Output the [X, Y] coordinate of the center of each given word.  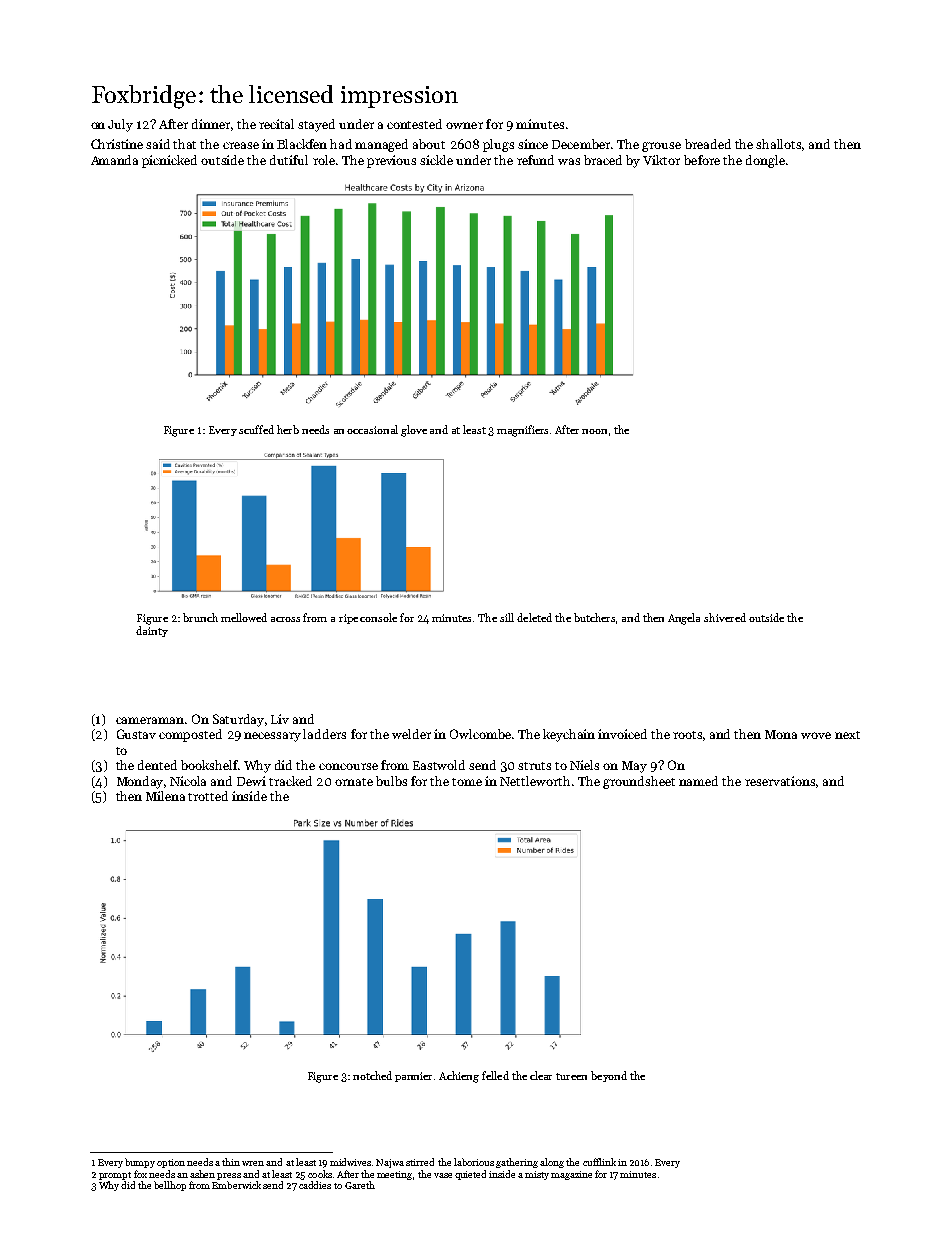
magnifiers [522, 431]
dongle [765, 161]
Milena [165, 796]
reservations [780, 781]
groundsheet [639, 782]
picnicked [169, 161]
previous [391, 161]
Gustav [136, 734]
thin [231, 1162]
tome [467, 782]
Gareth [360, 1185]
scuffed [256, 429]
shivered [725, 617]
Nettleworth [535, 781]
